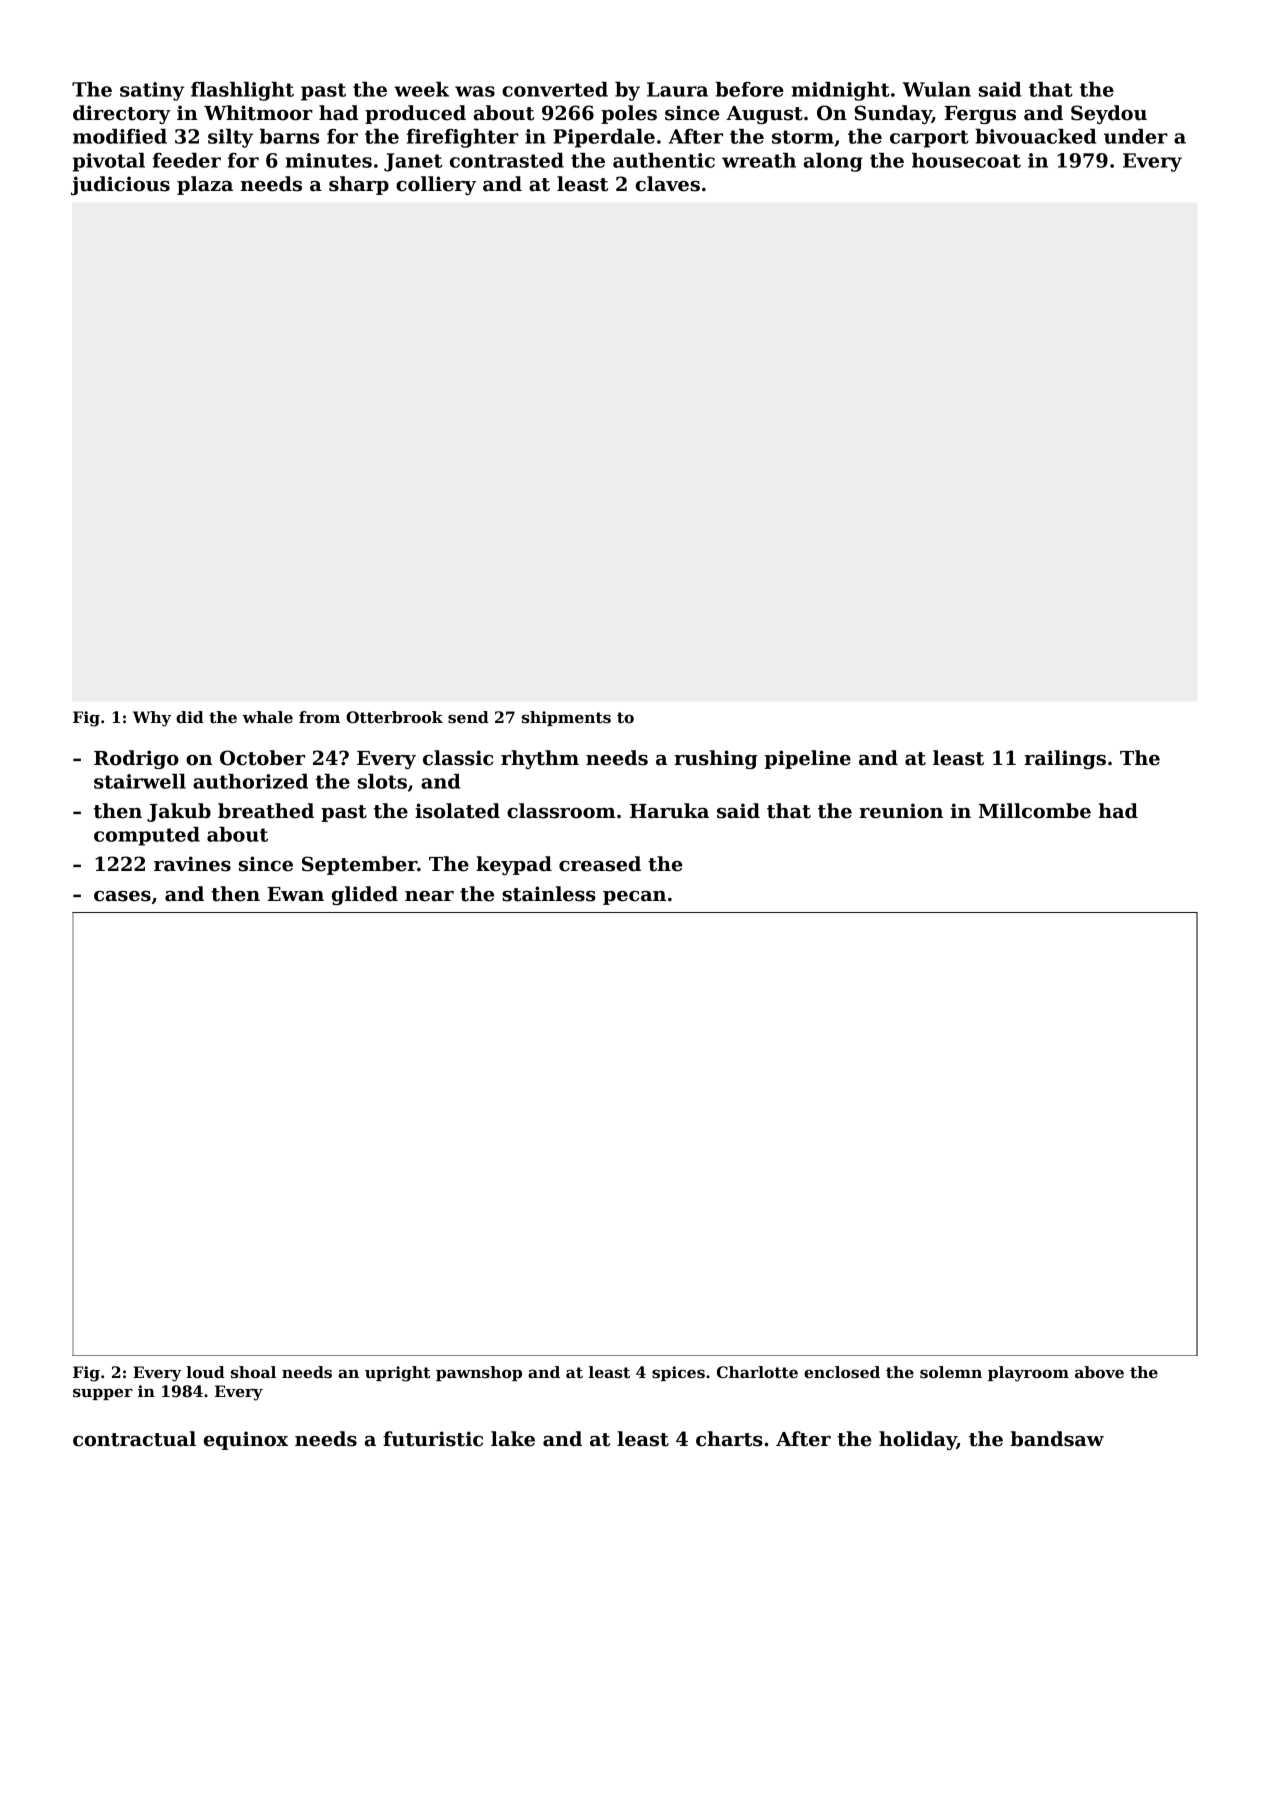  I want to click on reunion, so click(901, 811).
